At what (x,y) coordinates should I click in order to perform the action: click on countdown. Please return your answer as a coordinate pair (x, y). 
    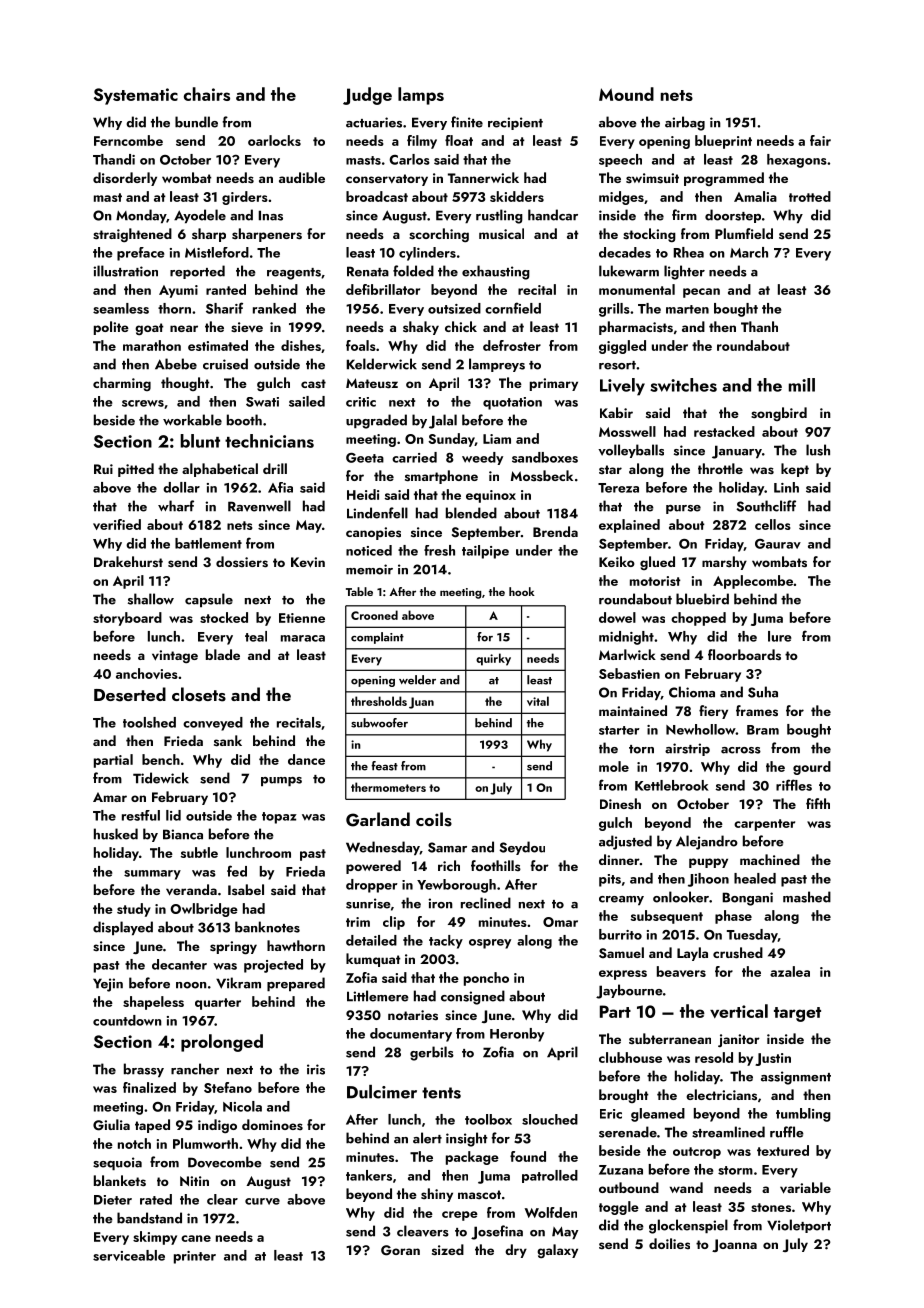
    Looking at the image, I should click on (127, 1020).
